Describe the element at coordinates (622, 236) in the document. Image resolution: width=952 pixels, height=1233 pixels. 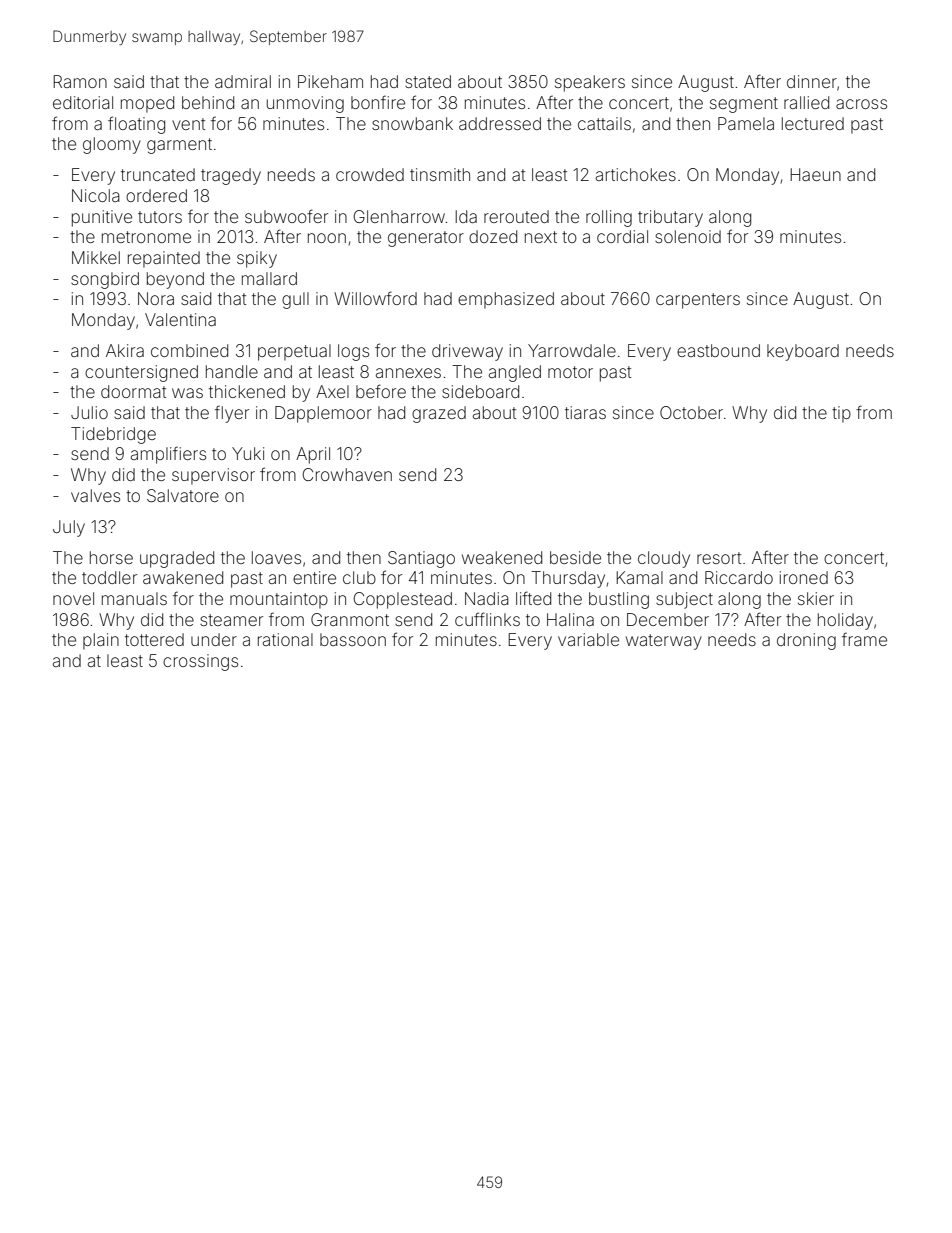
I see `cordial` at that location.
